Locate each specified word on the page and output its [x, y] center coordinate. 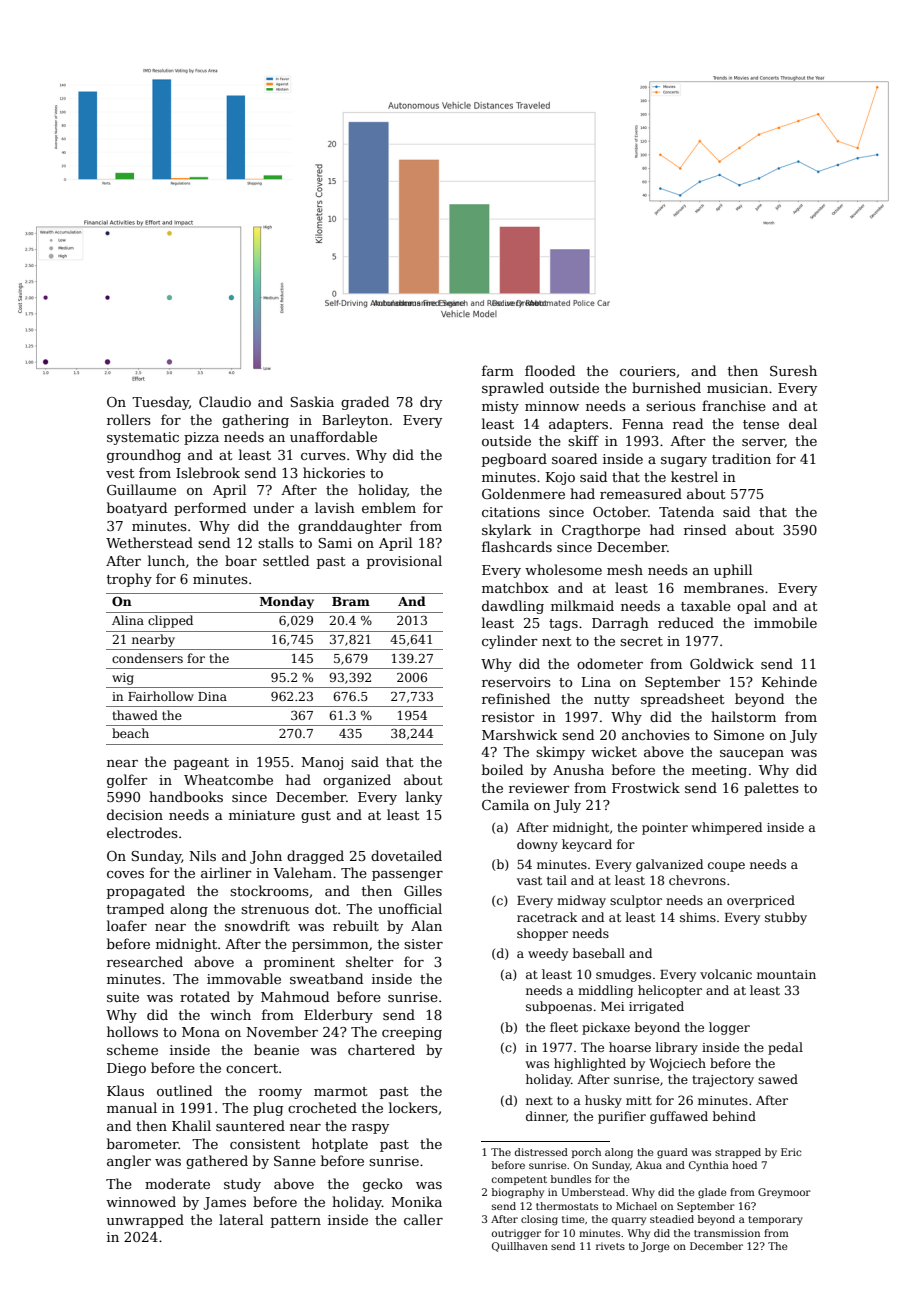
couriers [648, 371]
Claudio [225, 401]
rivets [610, 1246]
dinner [546, 1116]
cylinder [510, 642]
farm [498, 370]
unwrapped [145, 1221]
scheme [132, 1049]
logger [729, 1028]
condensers [147, 658]
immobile [785, 622]
